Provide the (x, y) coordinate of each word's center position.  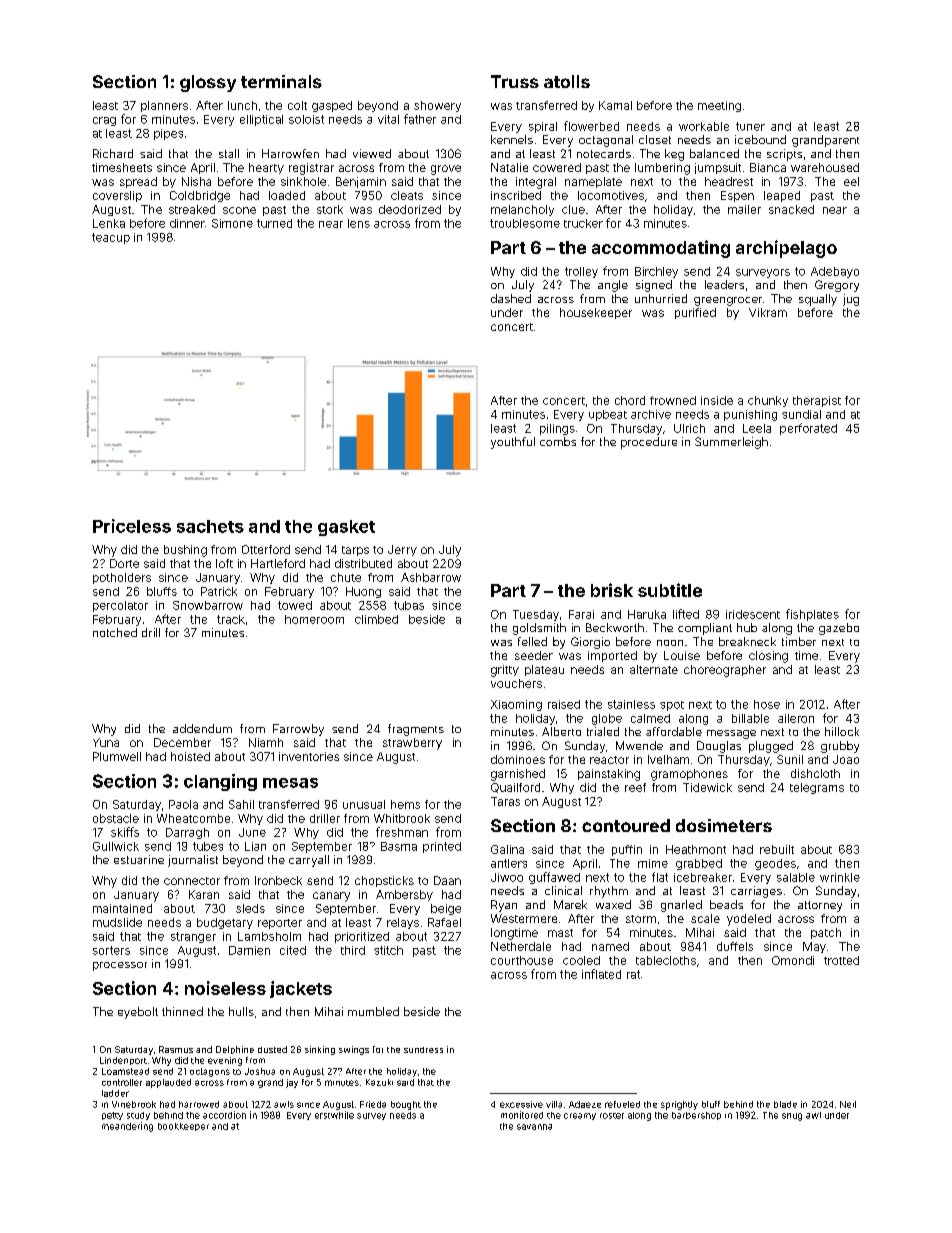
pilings (557, 429)
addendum (202, 728)
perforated (808, 429)
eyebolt (138, 1013)
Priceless (132, 526)
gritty (505, 671)
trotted (841, 960)
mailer (744, 209)
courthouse (522, 960)
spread (138, 182)
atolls (567, 81)
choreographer (725, 671)
